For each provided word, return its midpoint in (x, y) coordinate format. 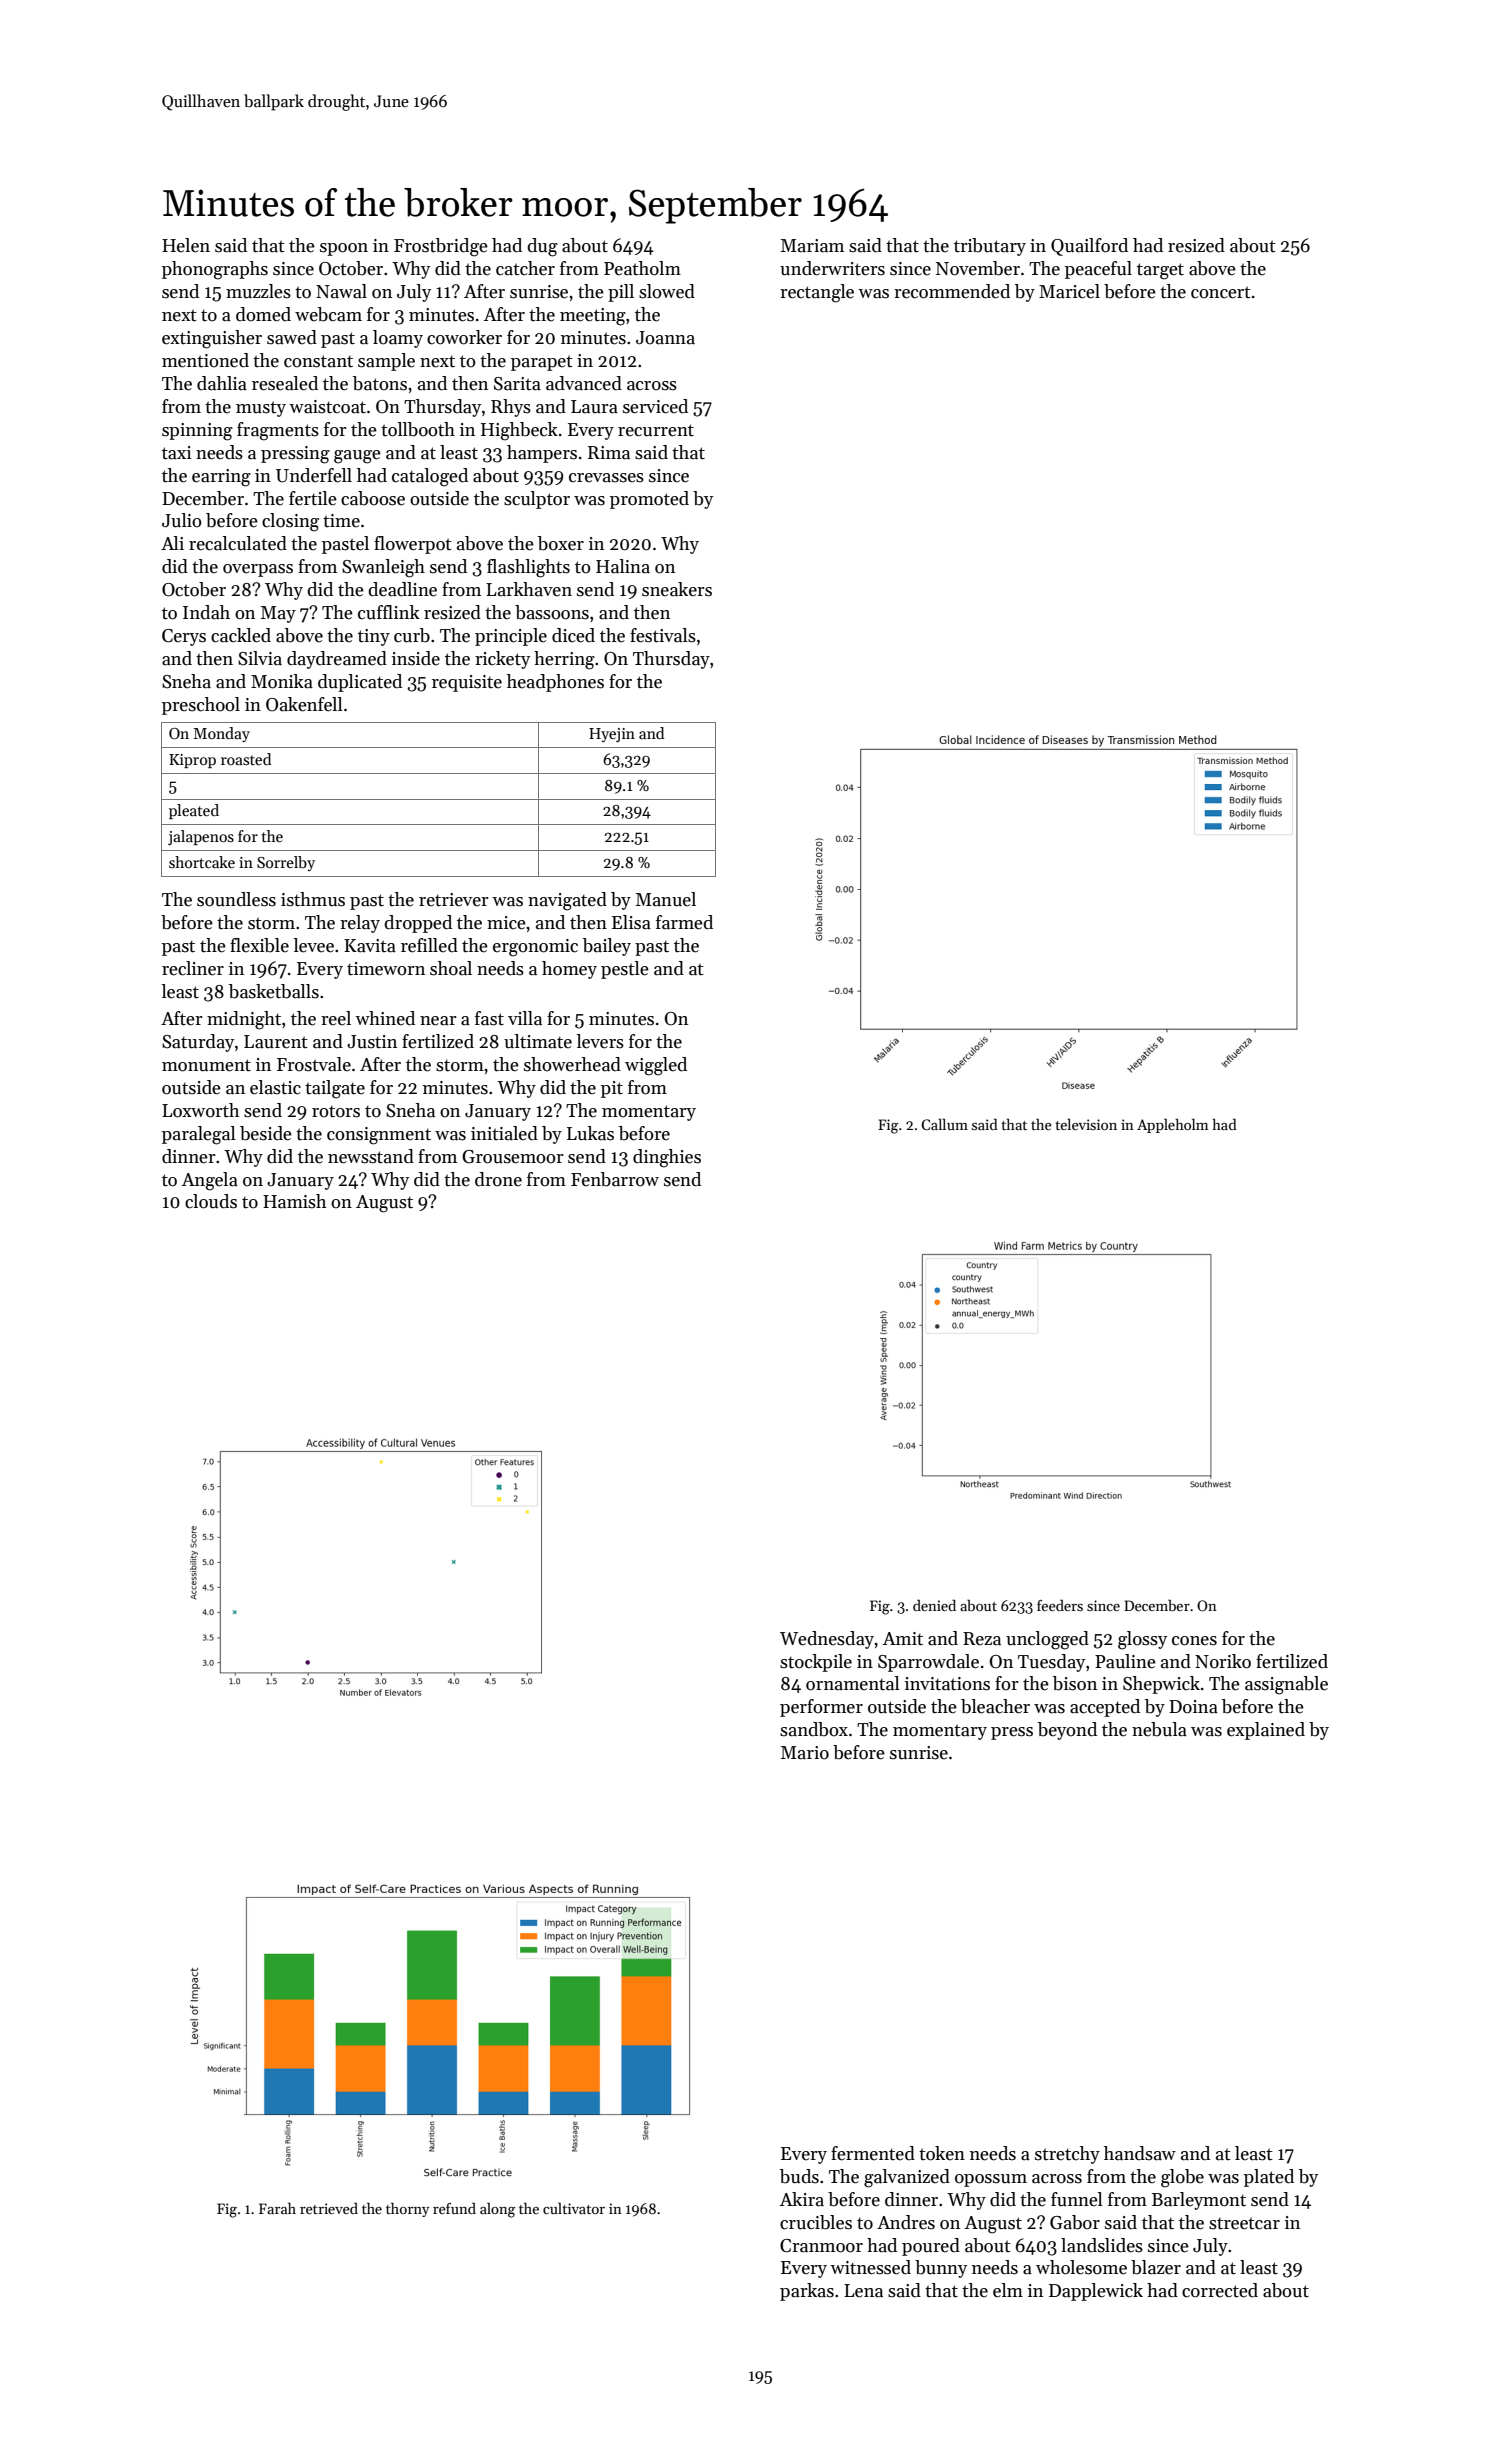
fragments (278, 431)
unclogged (1047, 1640)
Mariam (812, 246)
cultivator (574, 2208)
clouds (211, 1201)
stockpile (816, 1663)
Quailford (1089, 247)
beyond (1067, 1731)
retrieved (329, 2208)
